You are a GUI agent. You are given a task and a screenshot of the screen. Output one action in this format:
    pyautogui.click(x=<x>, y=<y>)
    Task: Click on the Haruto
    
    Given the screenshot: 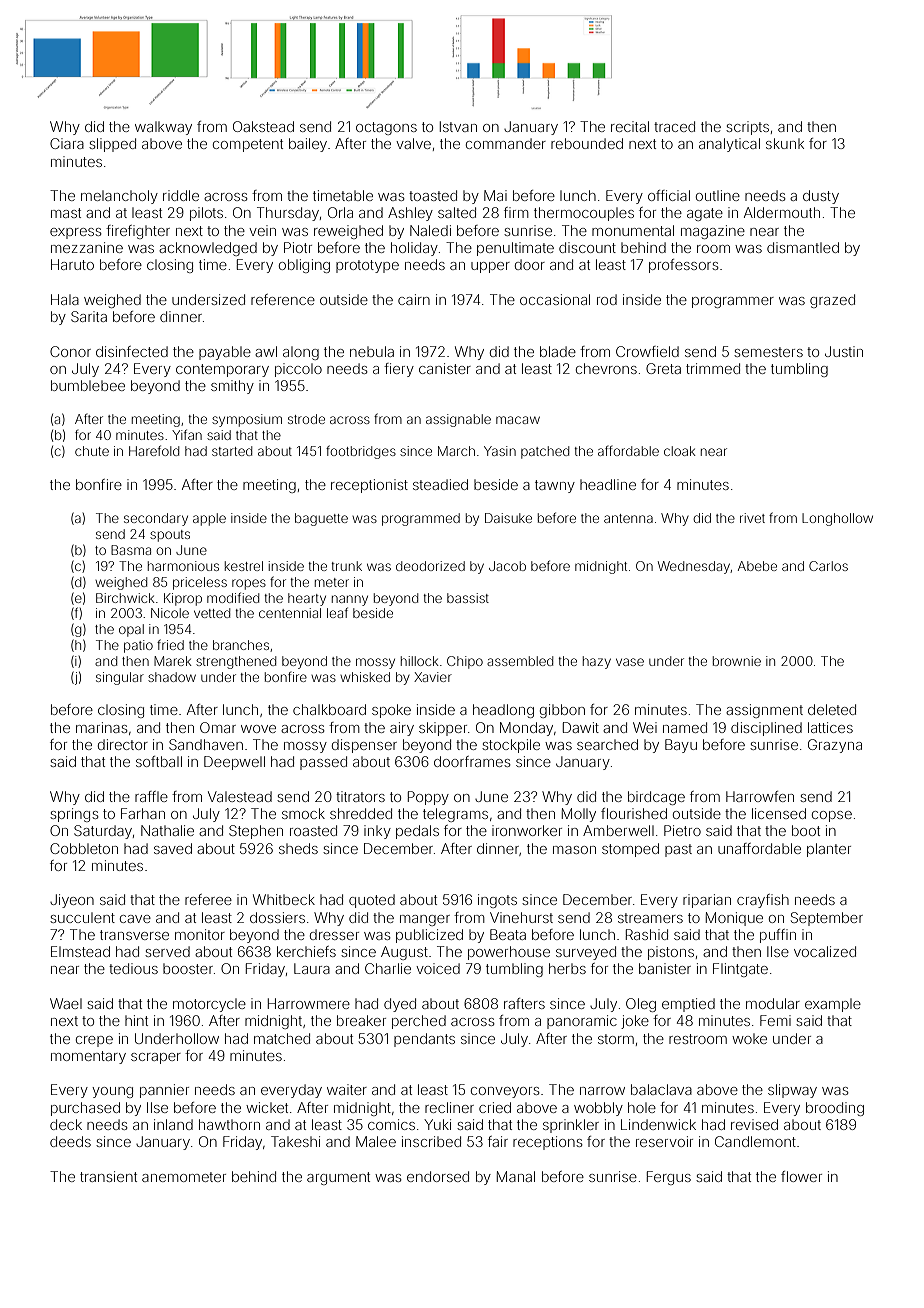 What is the action you would take?
    pyautogui.click(x=72, y=264)
